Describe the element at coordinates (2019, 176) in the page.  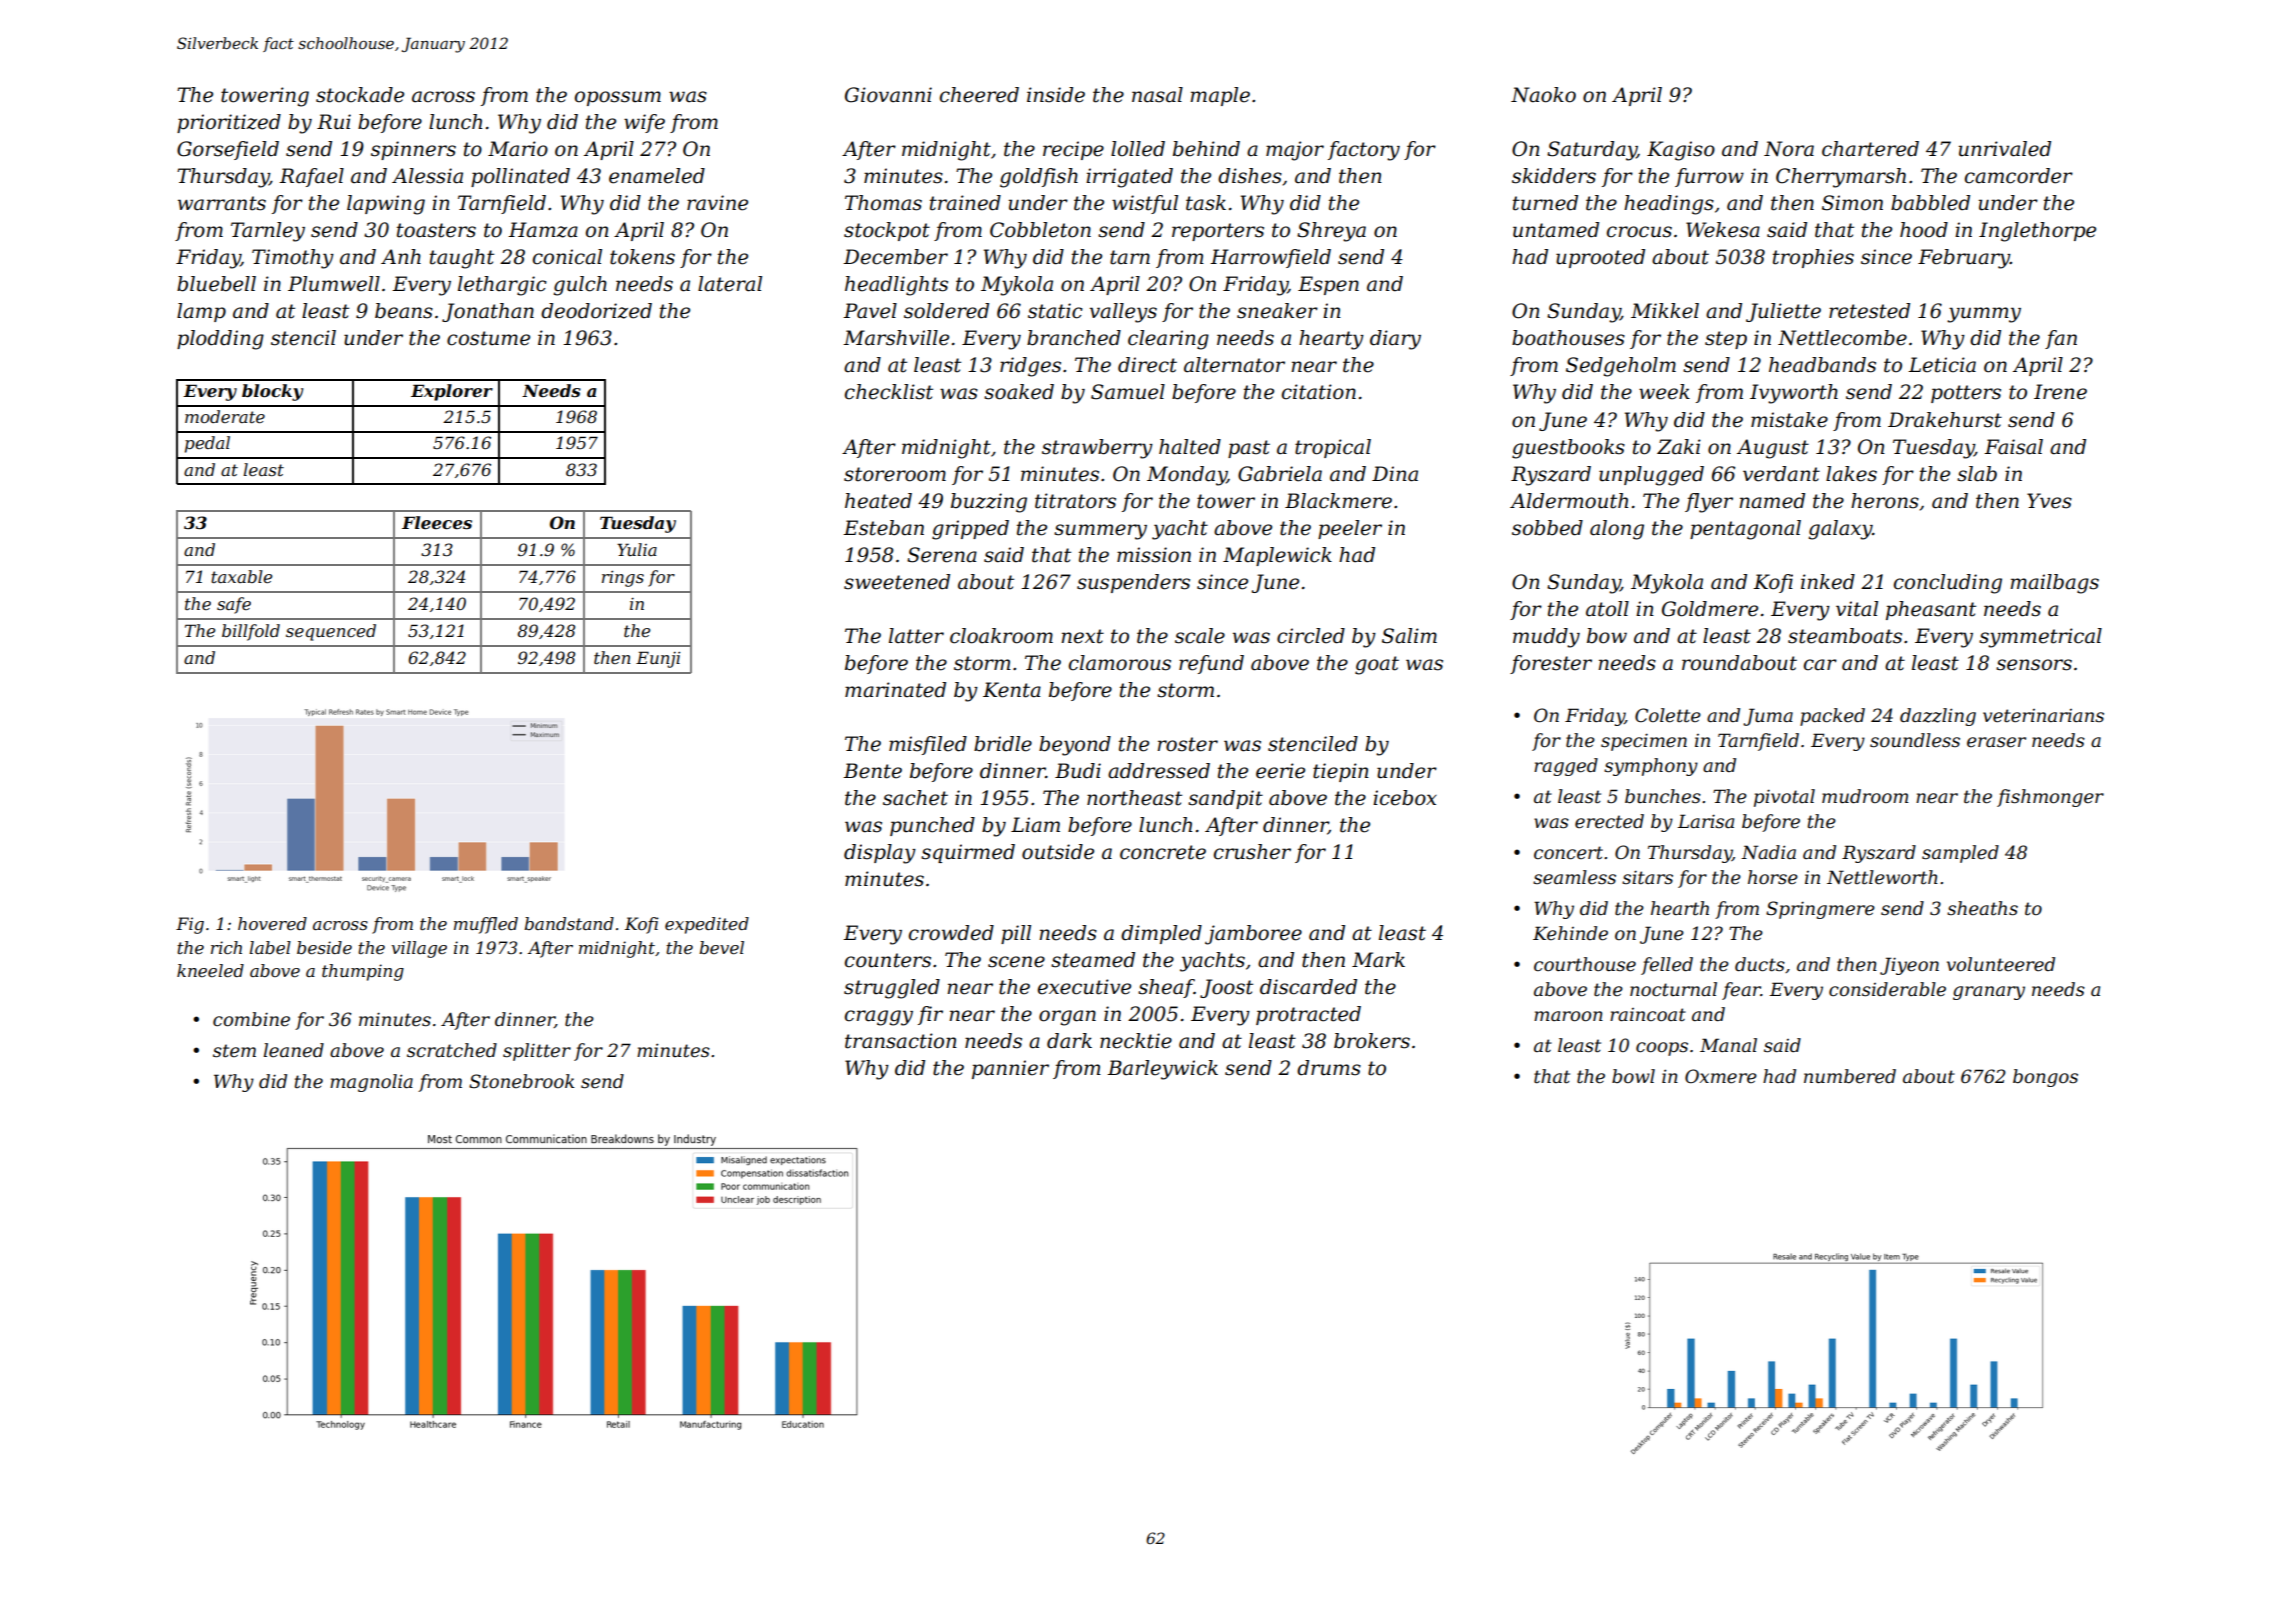
I see `camcorder` at that location.
